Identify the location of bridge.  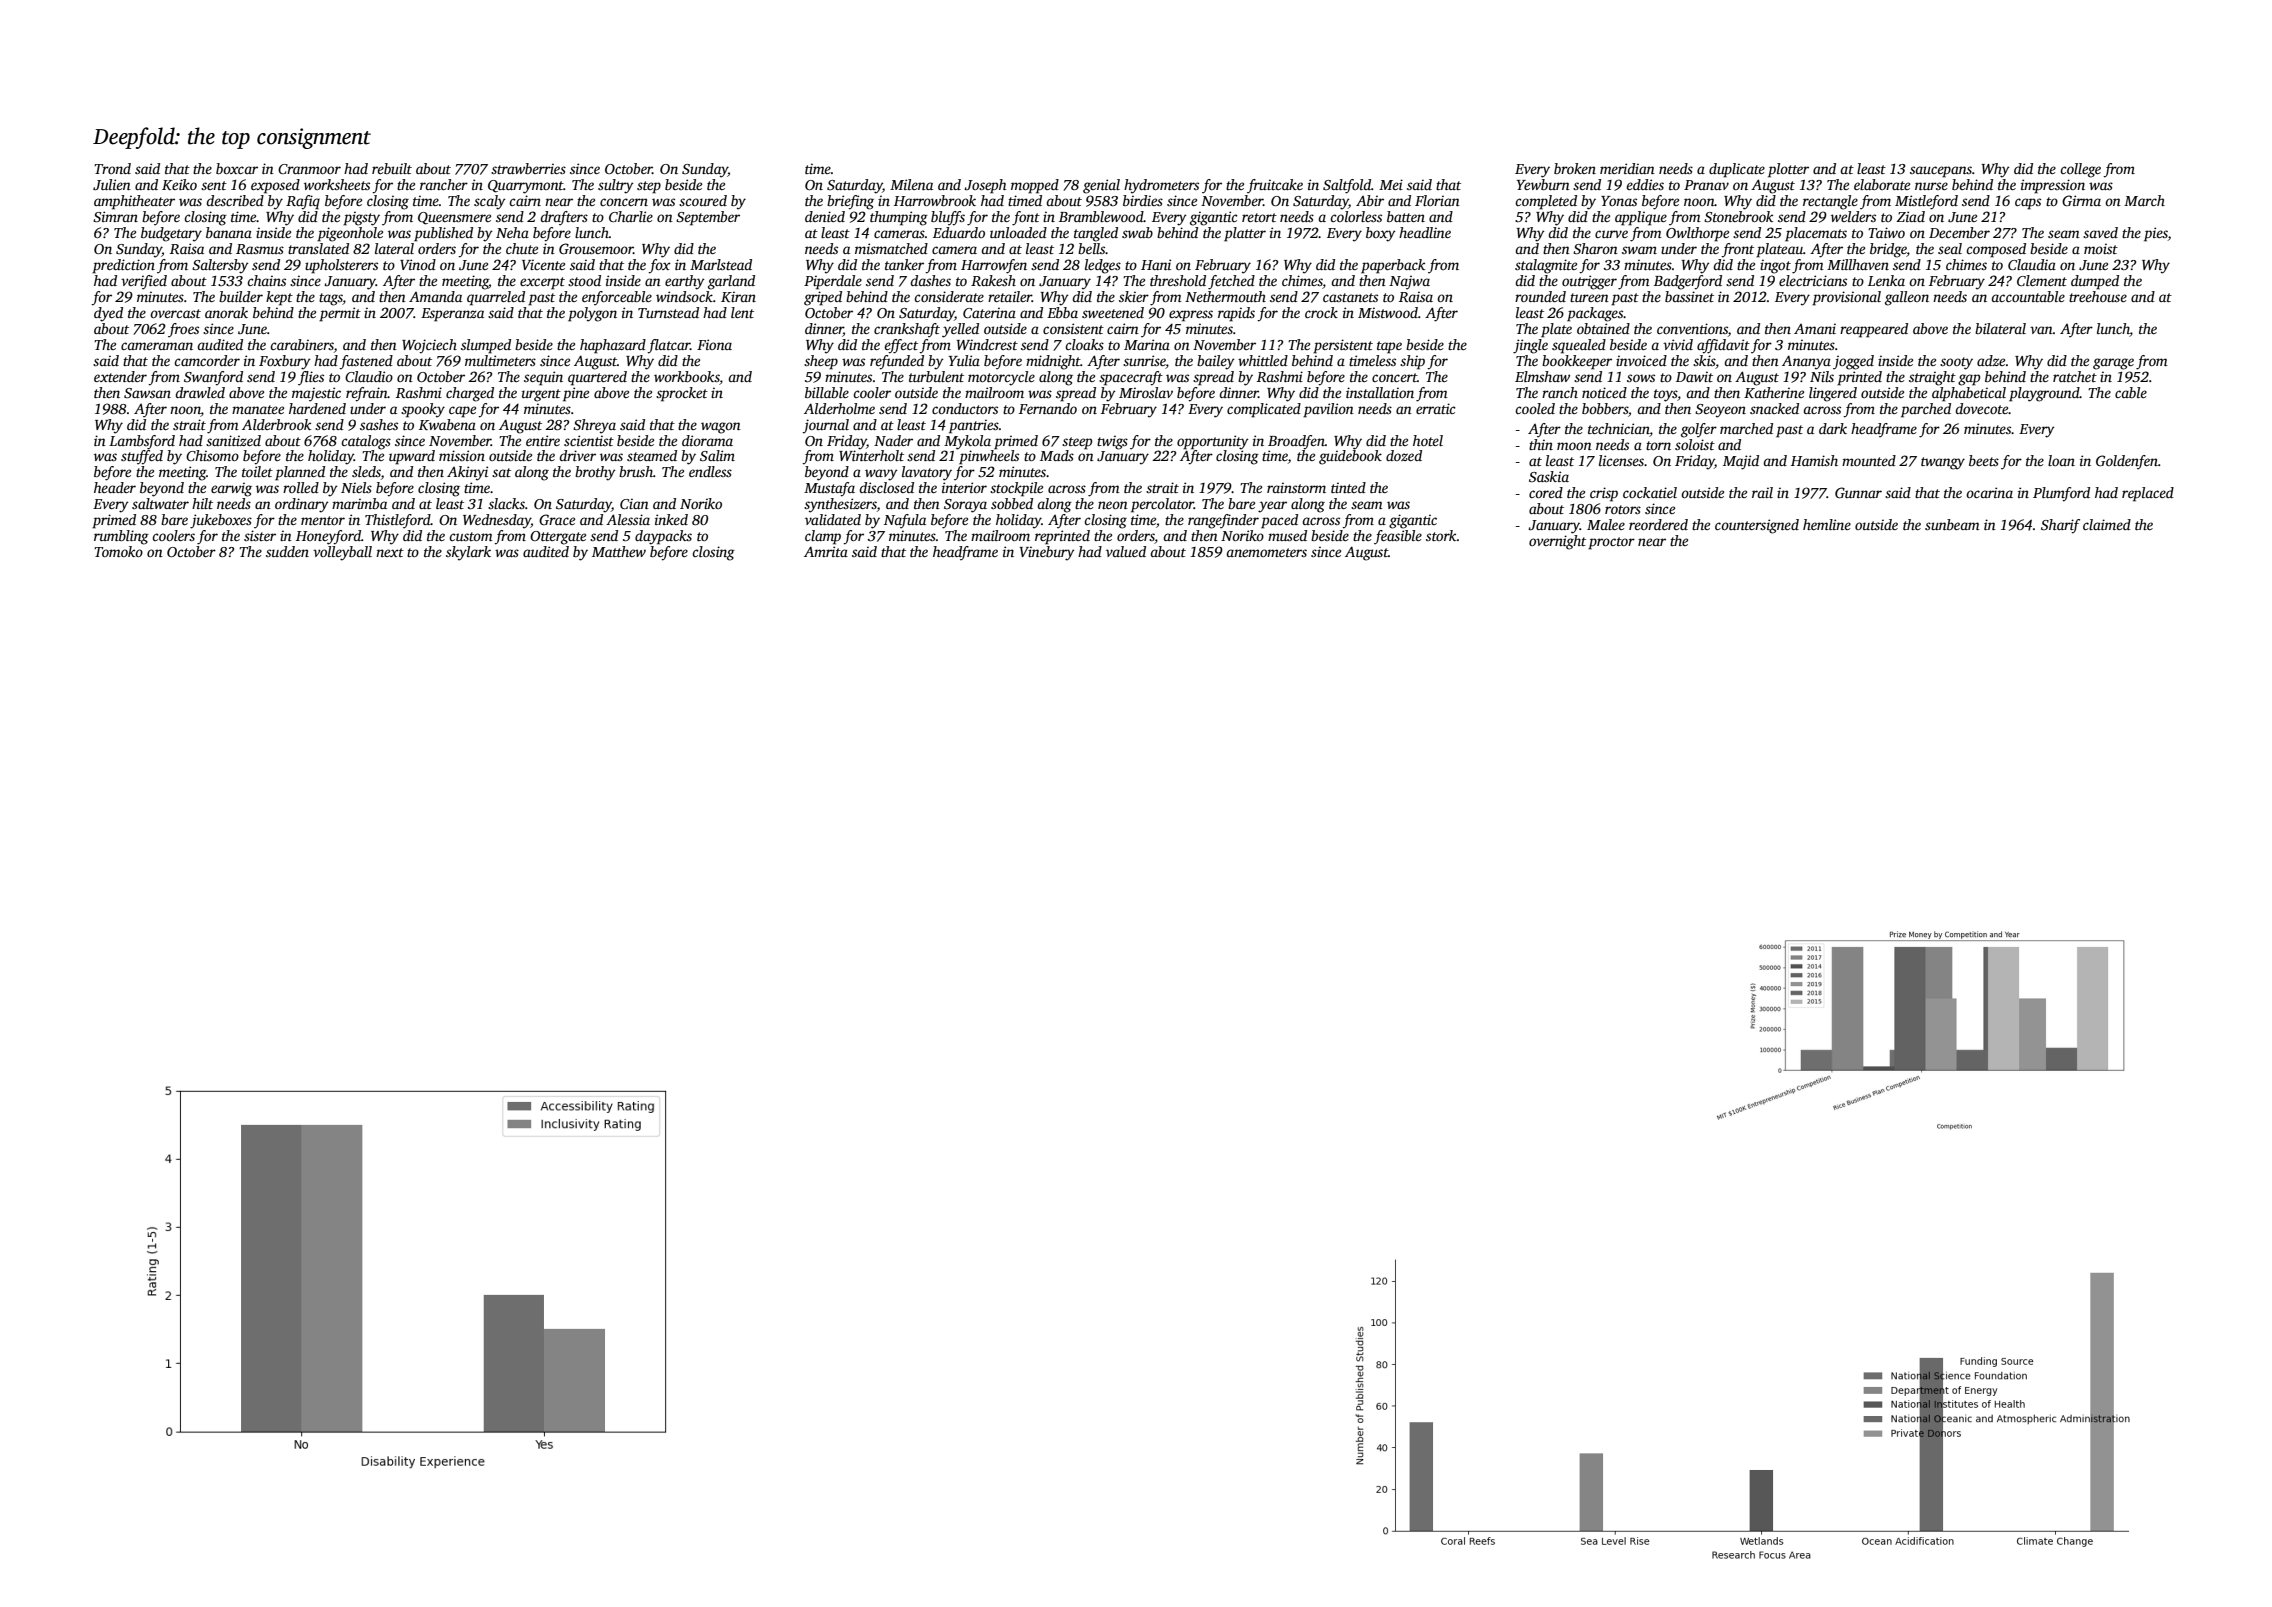
(1888, 250).
